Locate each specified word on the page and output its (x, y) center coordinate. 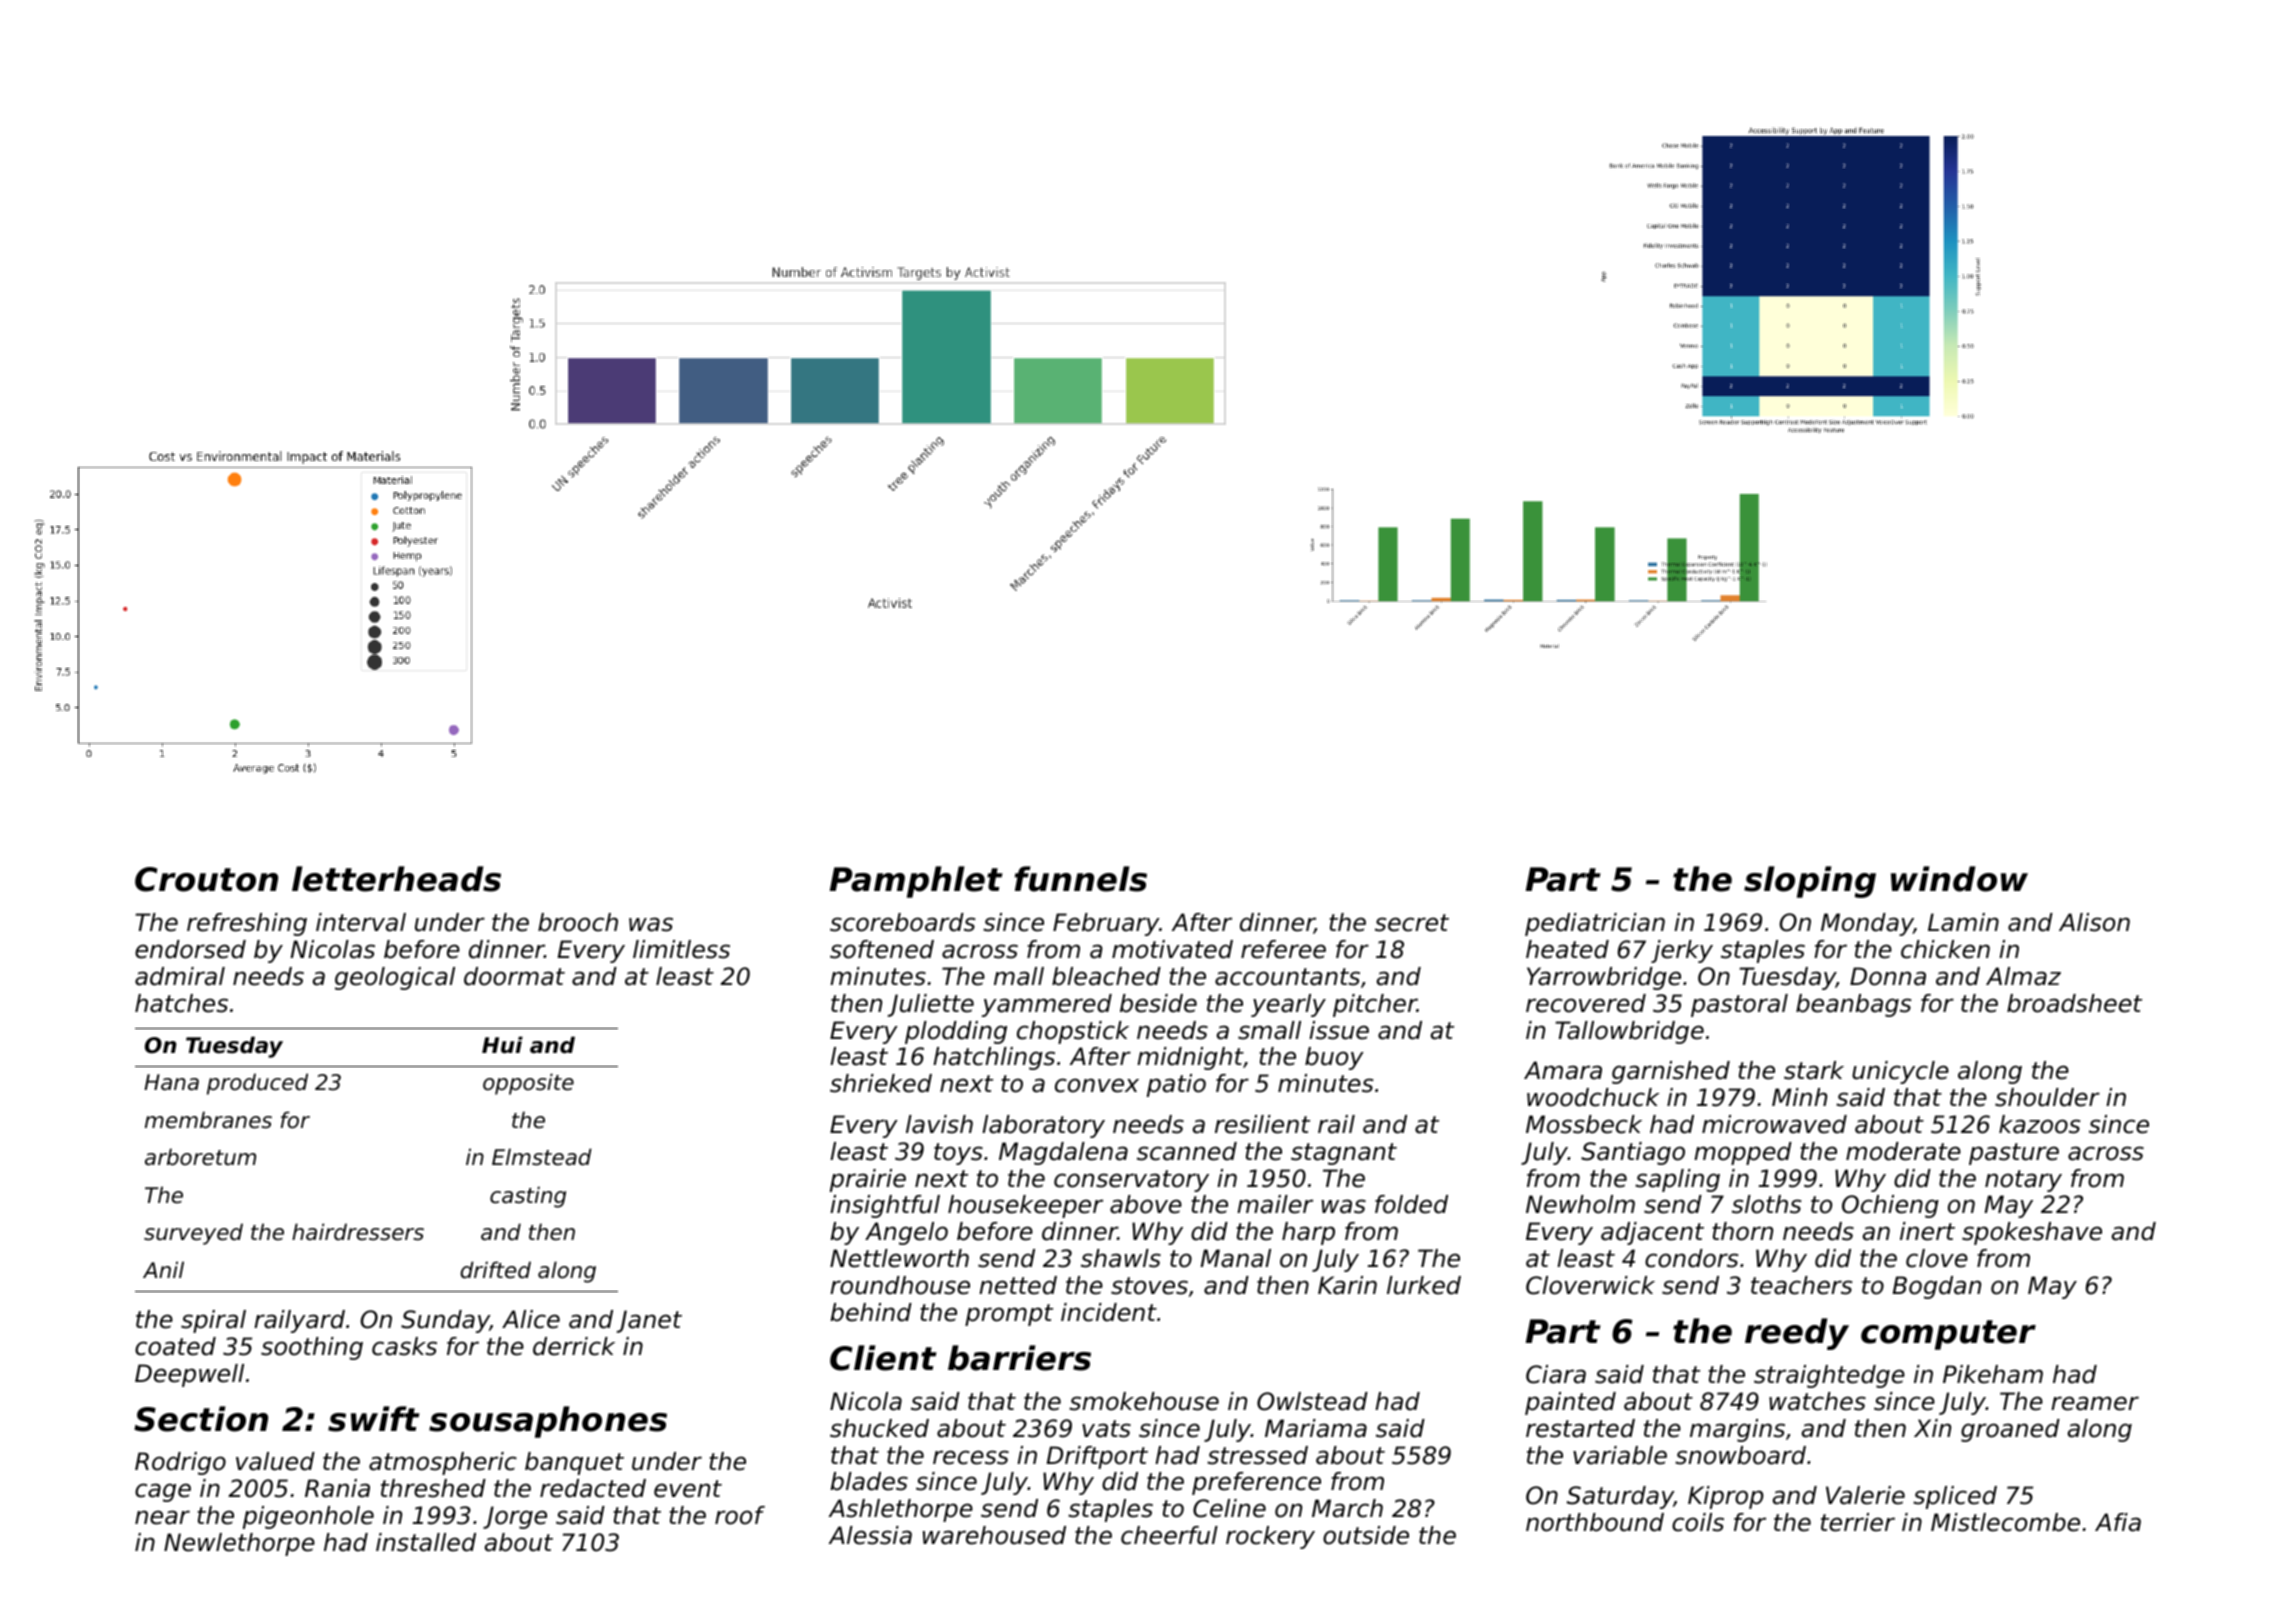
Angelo (906, 1233)
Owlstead (1312, 1401)
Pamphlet (916, 882)
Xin (1932, 1428)
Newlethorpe (239, 1544)
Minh (1799, 1097)
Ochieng (1890, 1206)
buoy (1334, 1058)
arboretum (200, 1157)
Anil (163, 1269)
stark (1814, 1070)
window (1959, 879)
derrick (574, 1346)
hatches (181, 1003)
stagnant (1344, 1154)
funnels (1081, 879)
